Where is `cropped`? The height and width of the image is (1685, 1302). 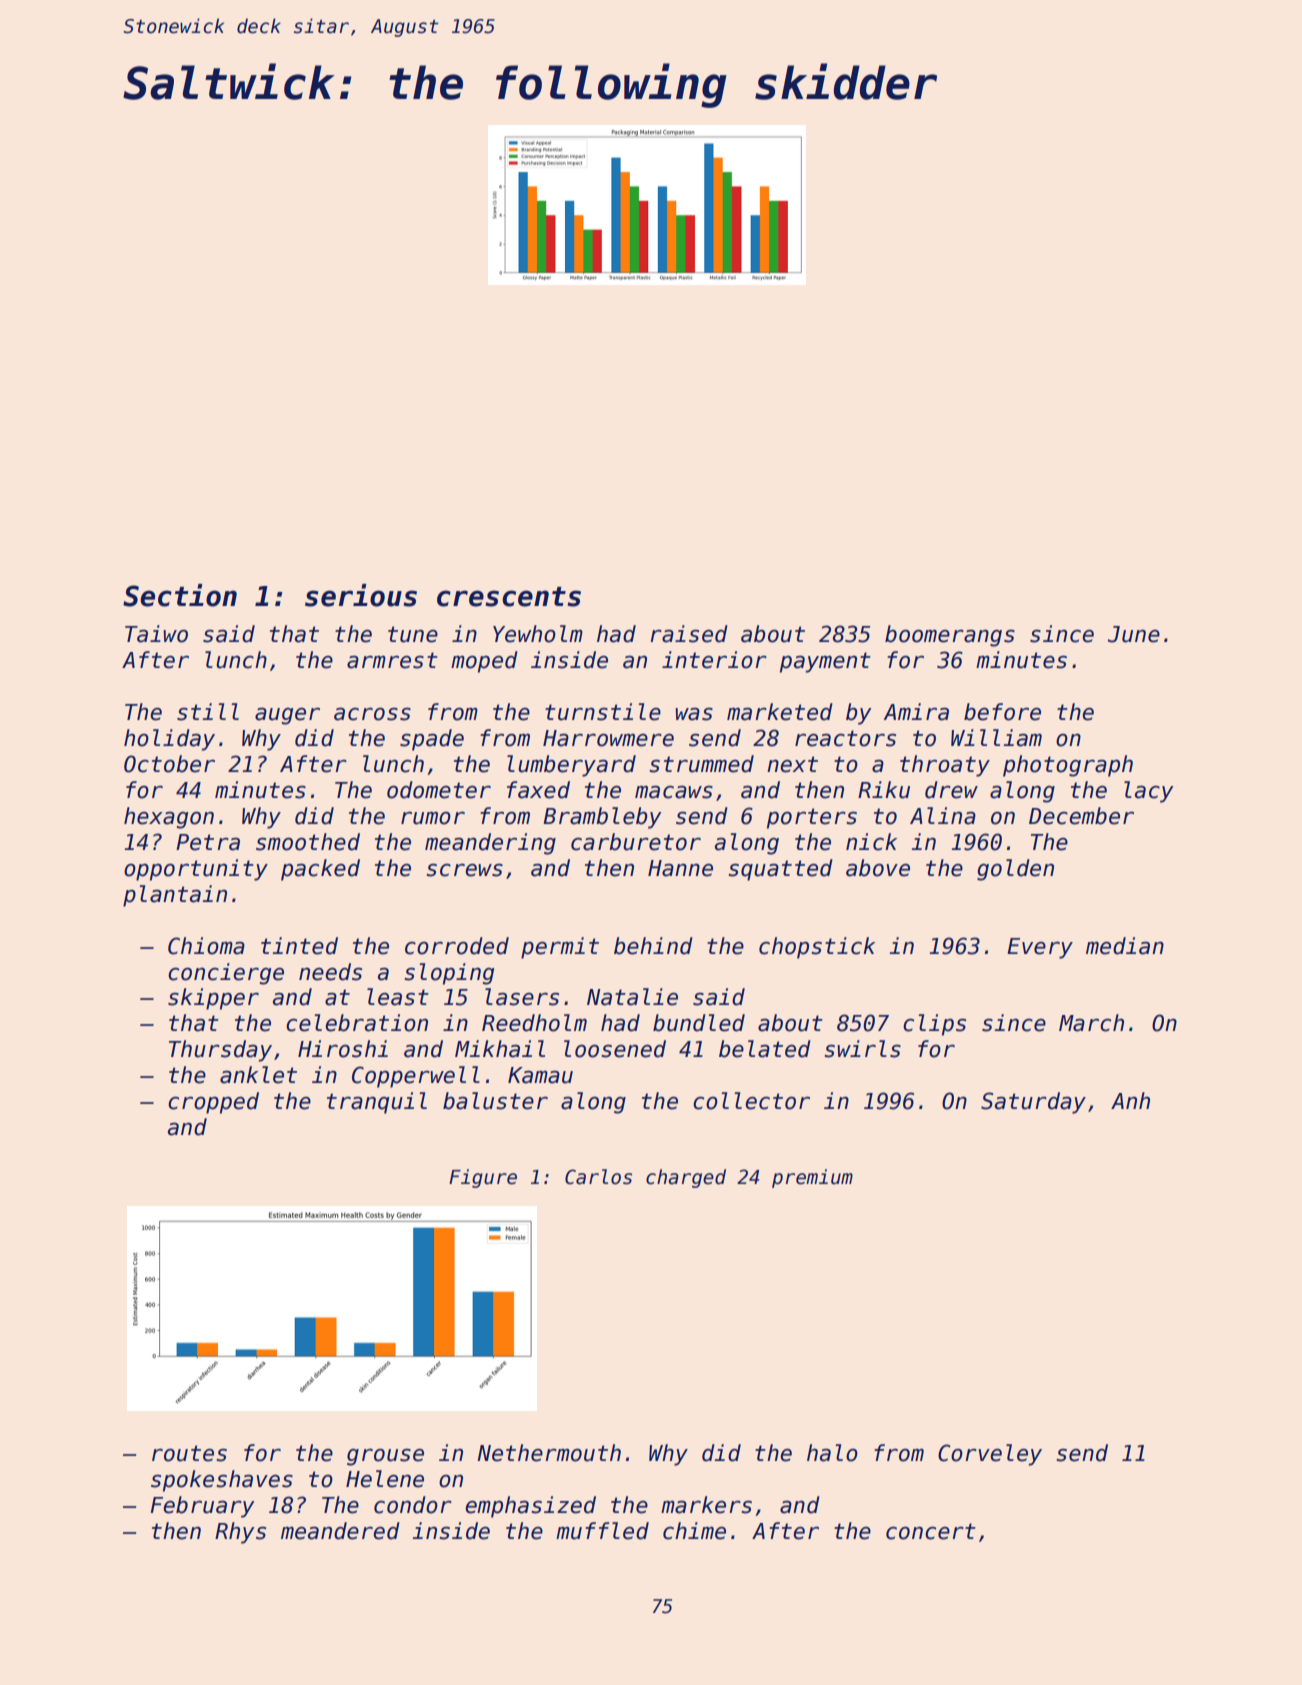
cropped is located at coordinates (213, 1103).
